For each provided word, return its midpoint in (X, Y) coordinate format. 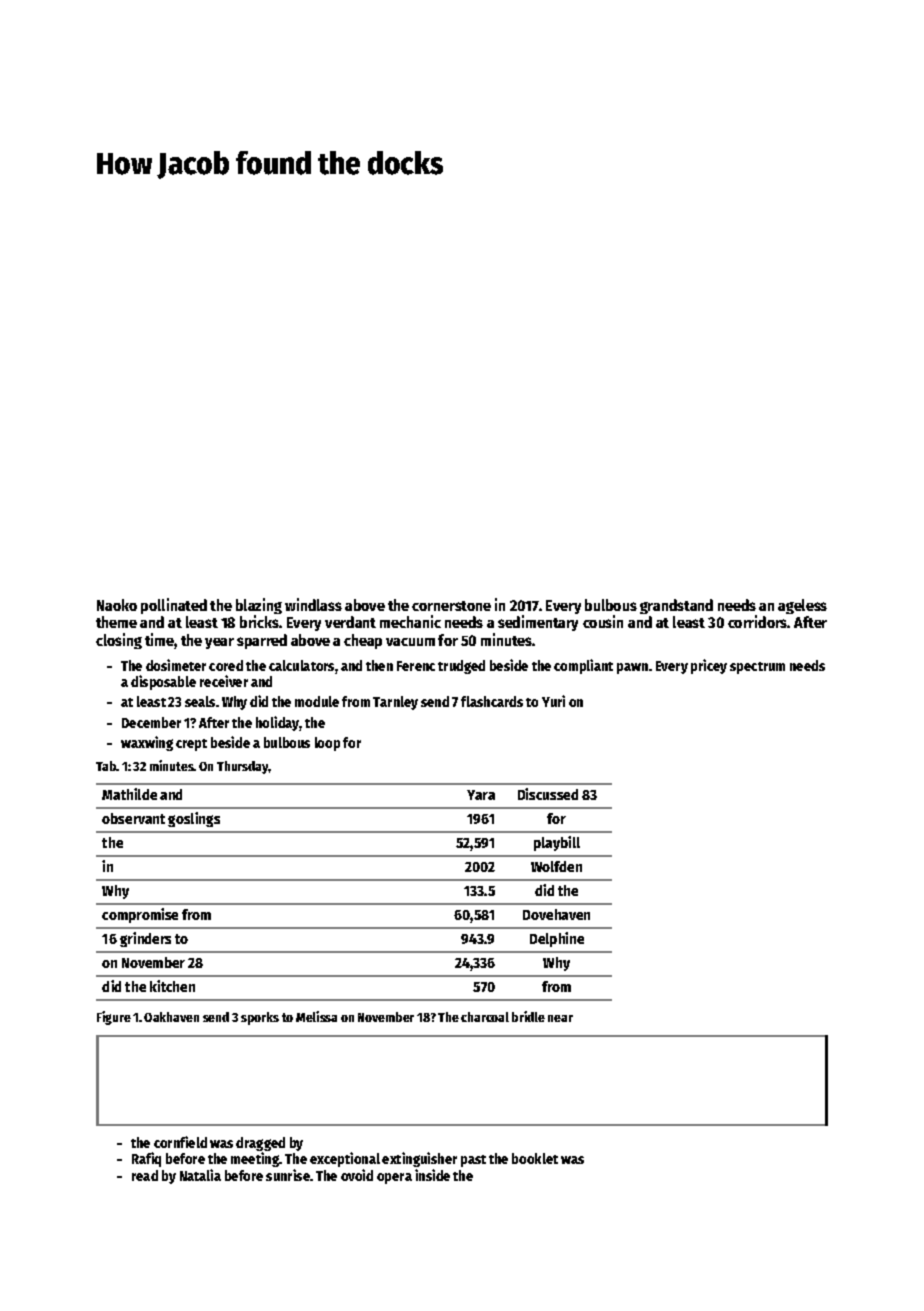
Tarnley (395, 703)
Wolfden (556, 866)
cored (226, 665)
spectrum (757, 668)
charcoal (485, 1017)
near (560, 1018)
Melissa (316, 1016)
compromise (140, 915)
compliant (583, 666)
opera (394, 1178)
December (151, 722)
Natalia (200, 1175)
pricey (709, 666)
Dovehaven (556, 914)
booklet (535, 1158)
